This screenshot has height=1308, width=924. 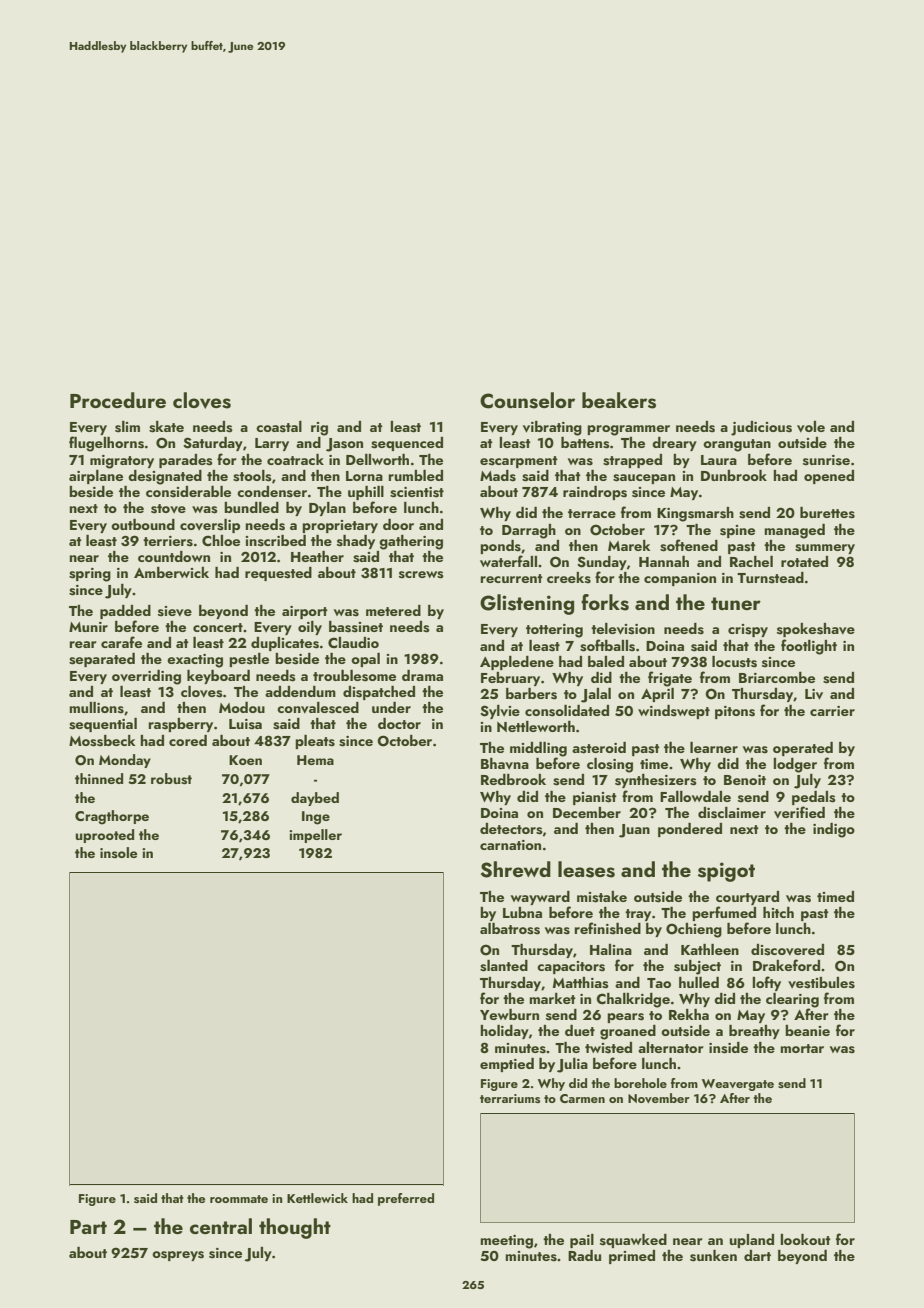 What do you see at coordinates (724, 913) in the screenshot?
I see `perfumed` at bounding box center [724, 913].
